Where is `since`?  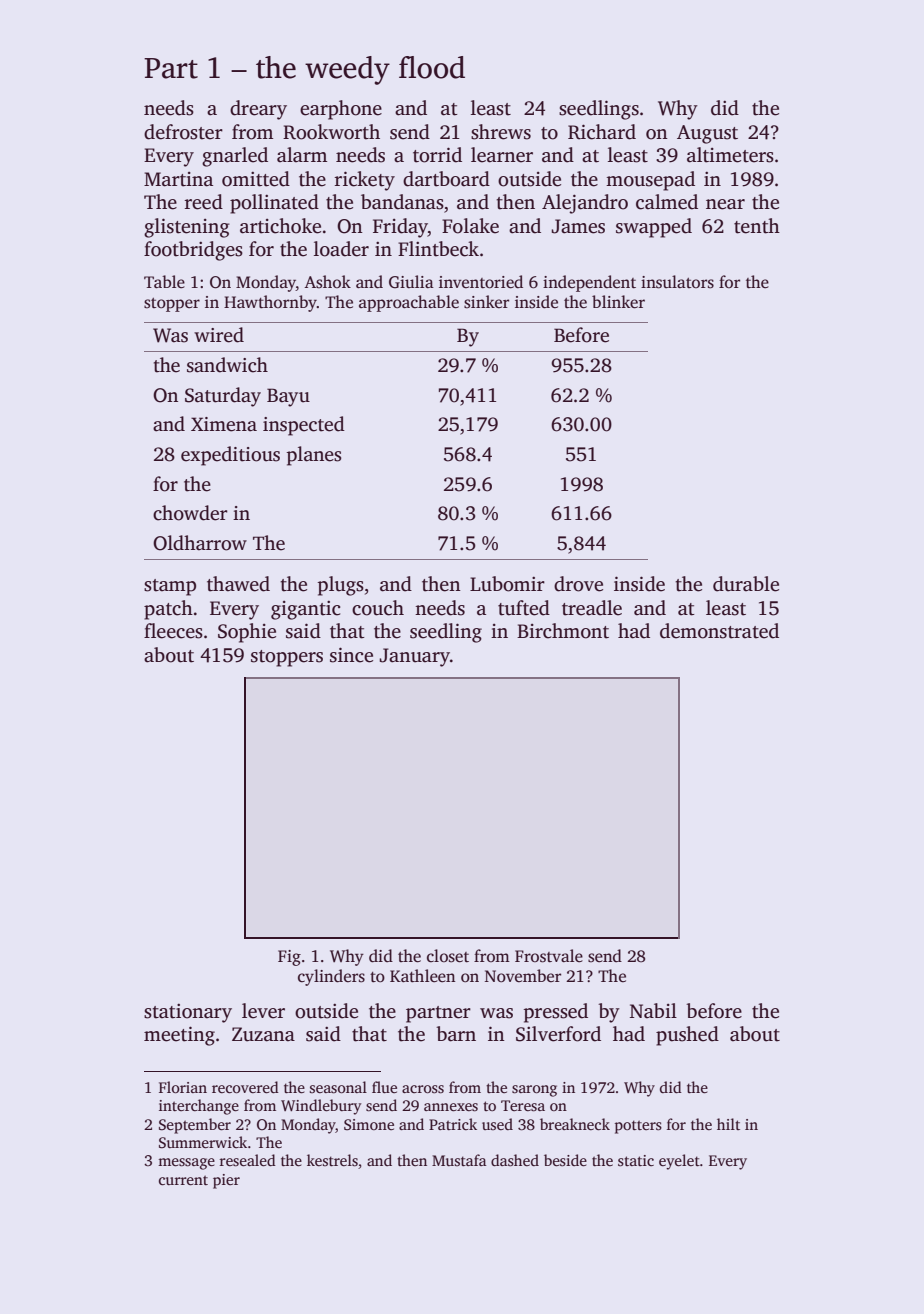
since is located at coordinates (351, 655).
